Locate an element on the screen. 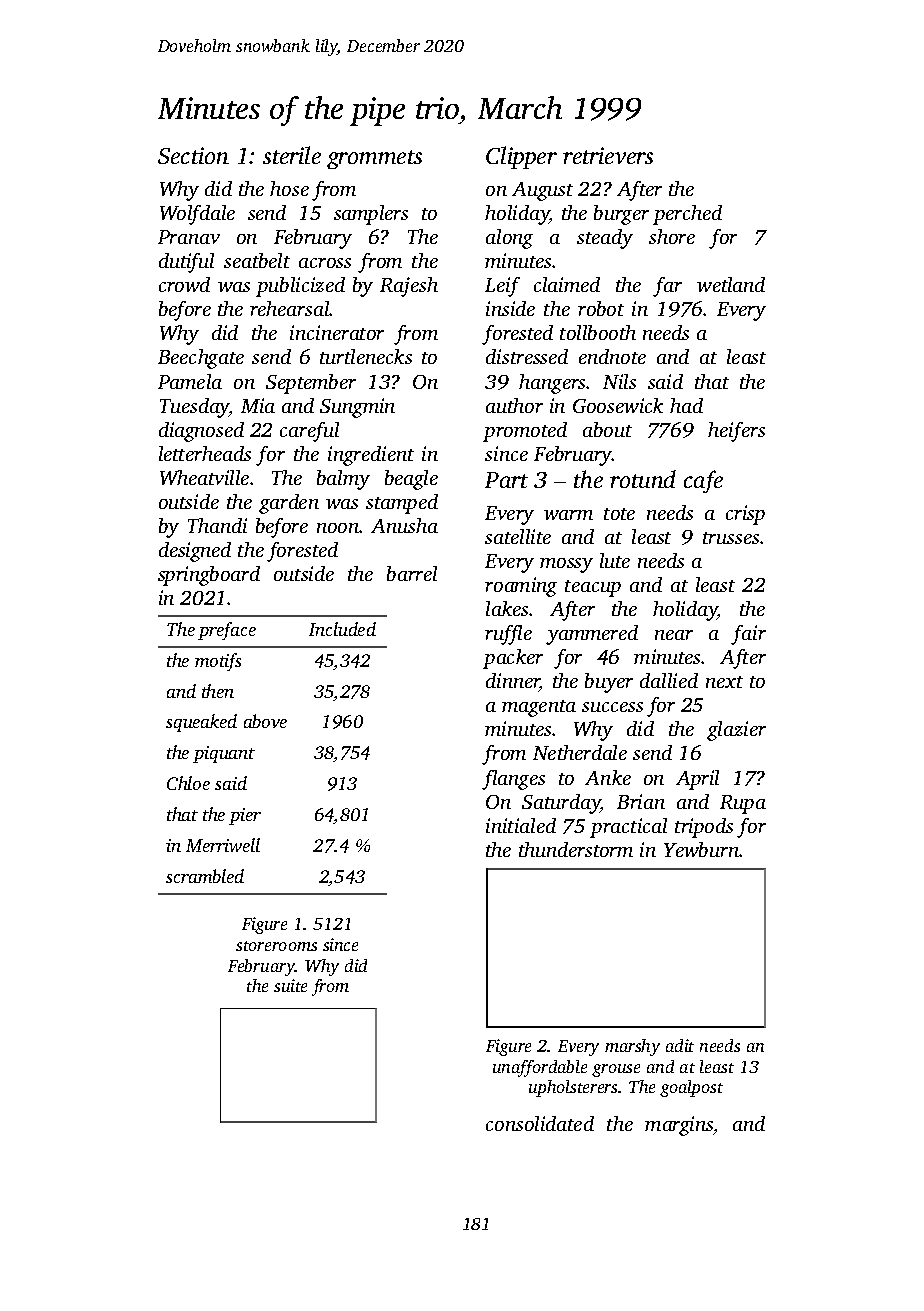 This screenshot has width=924, height=1311. preface is located at coordinates (227, 631).
